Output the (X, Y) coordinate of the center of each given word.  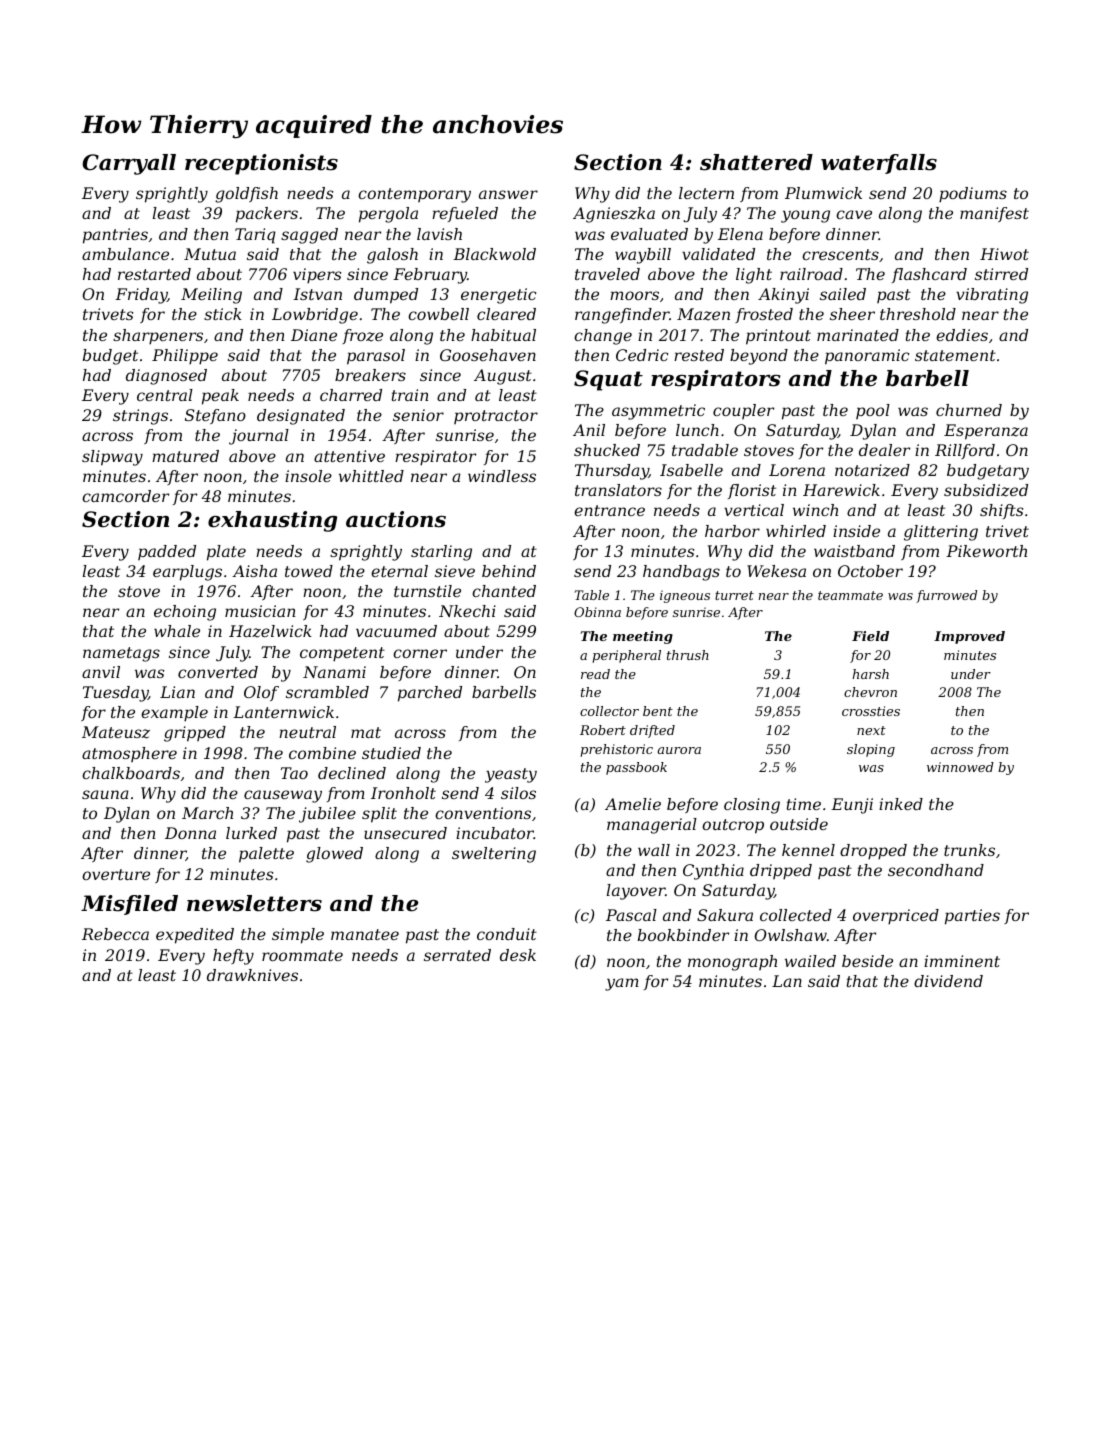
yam (622, 984)
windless (502, 476)
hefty (233, 957)
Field (870, 636)
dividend (948, 981)
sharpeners (158, 337)
